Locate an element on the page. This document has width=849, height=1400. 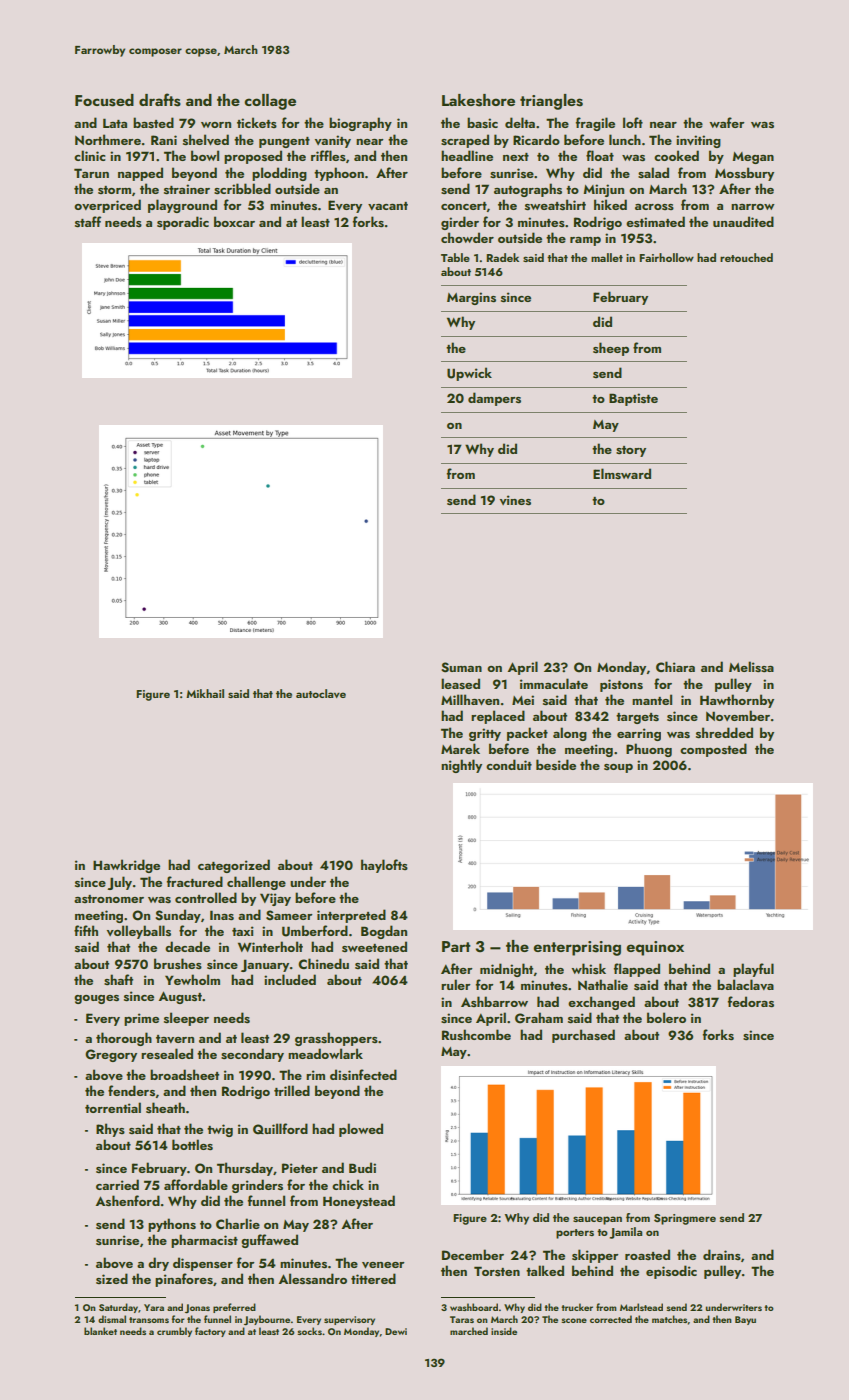
Mikhail is located at coordinates (205, 693).
